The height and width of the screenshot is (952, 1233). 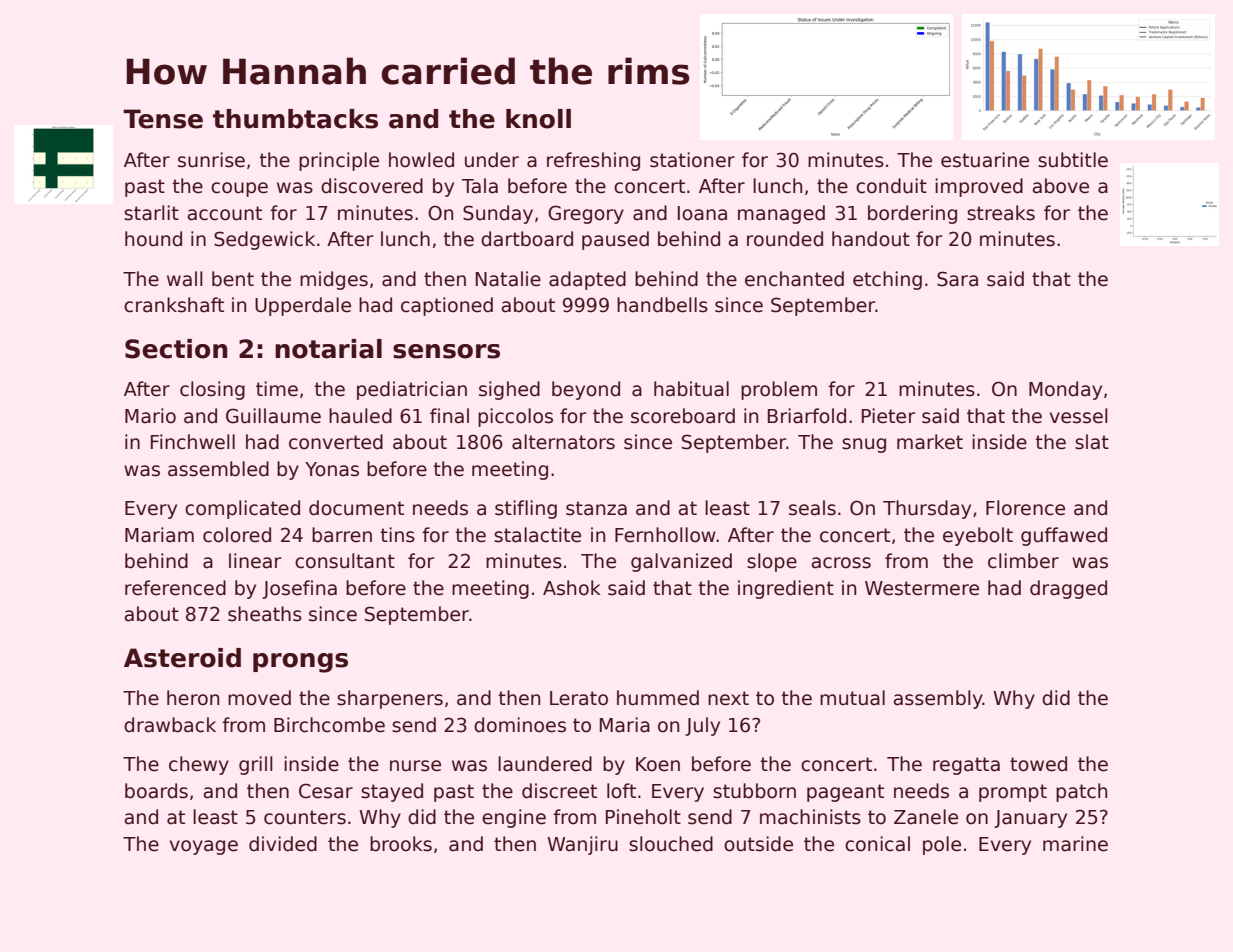 What do you see at coordinates (163, 119) in the screenshot?
I see `Tense` at bounding box center [163, 119].
